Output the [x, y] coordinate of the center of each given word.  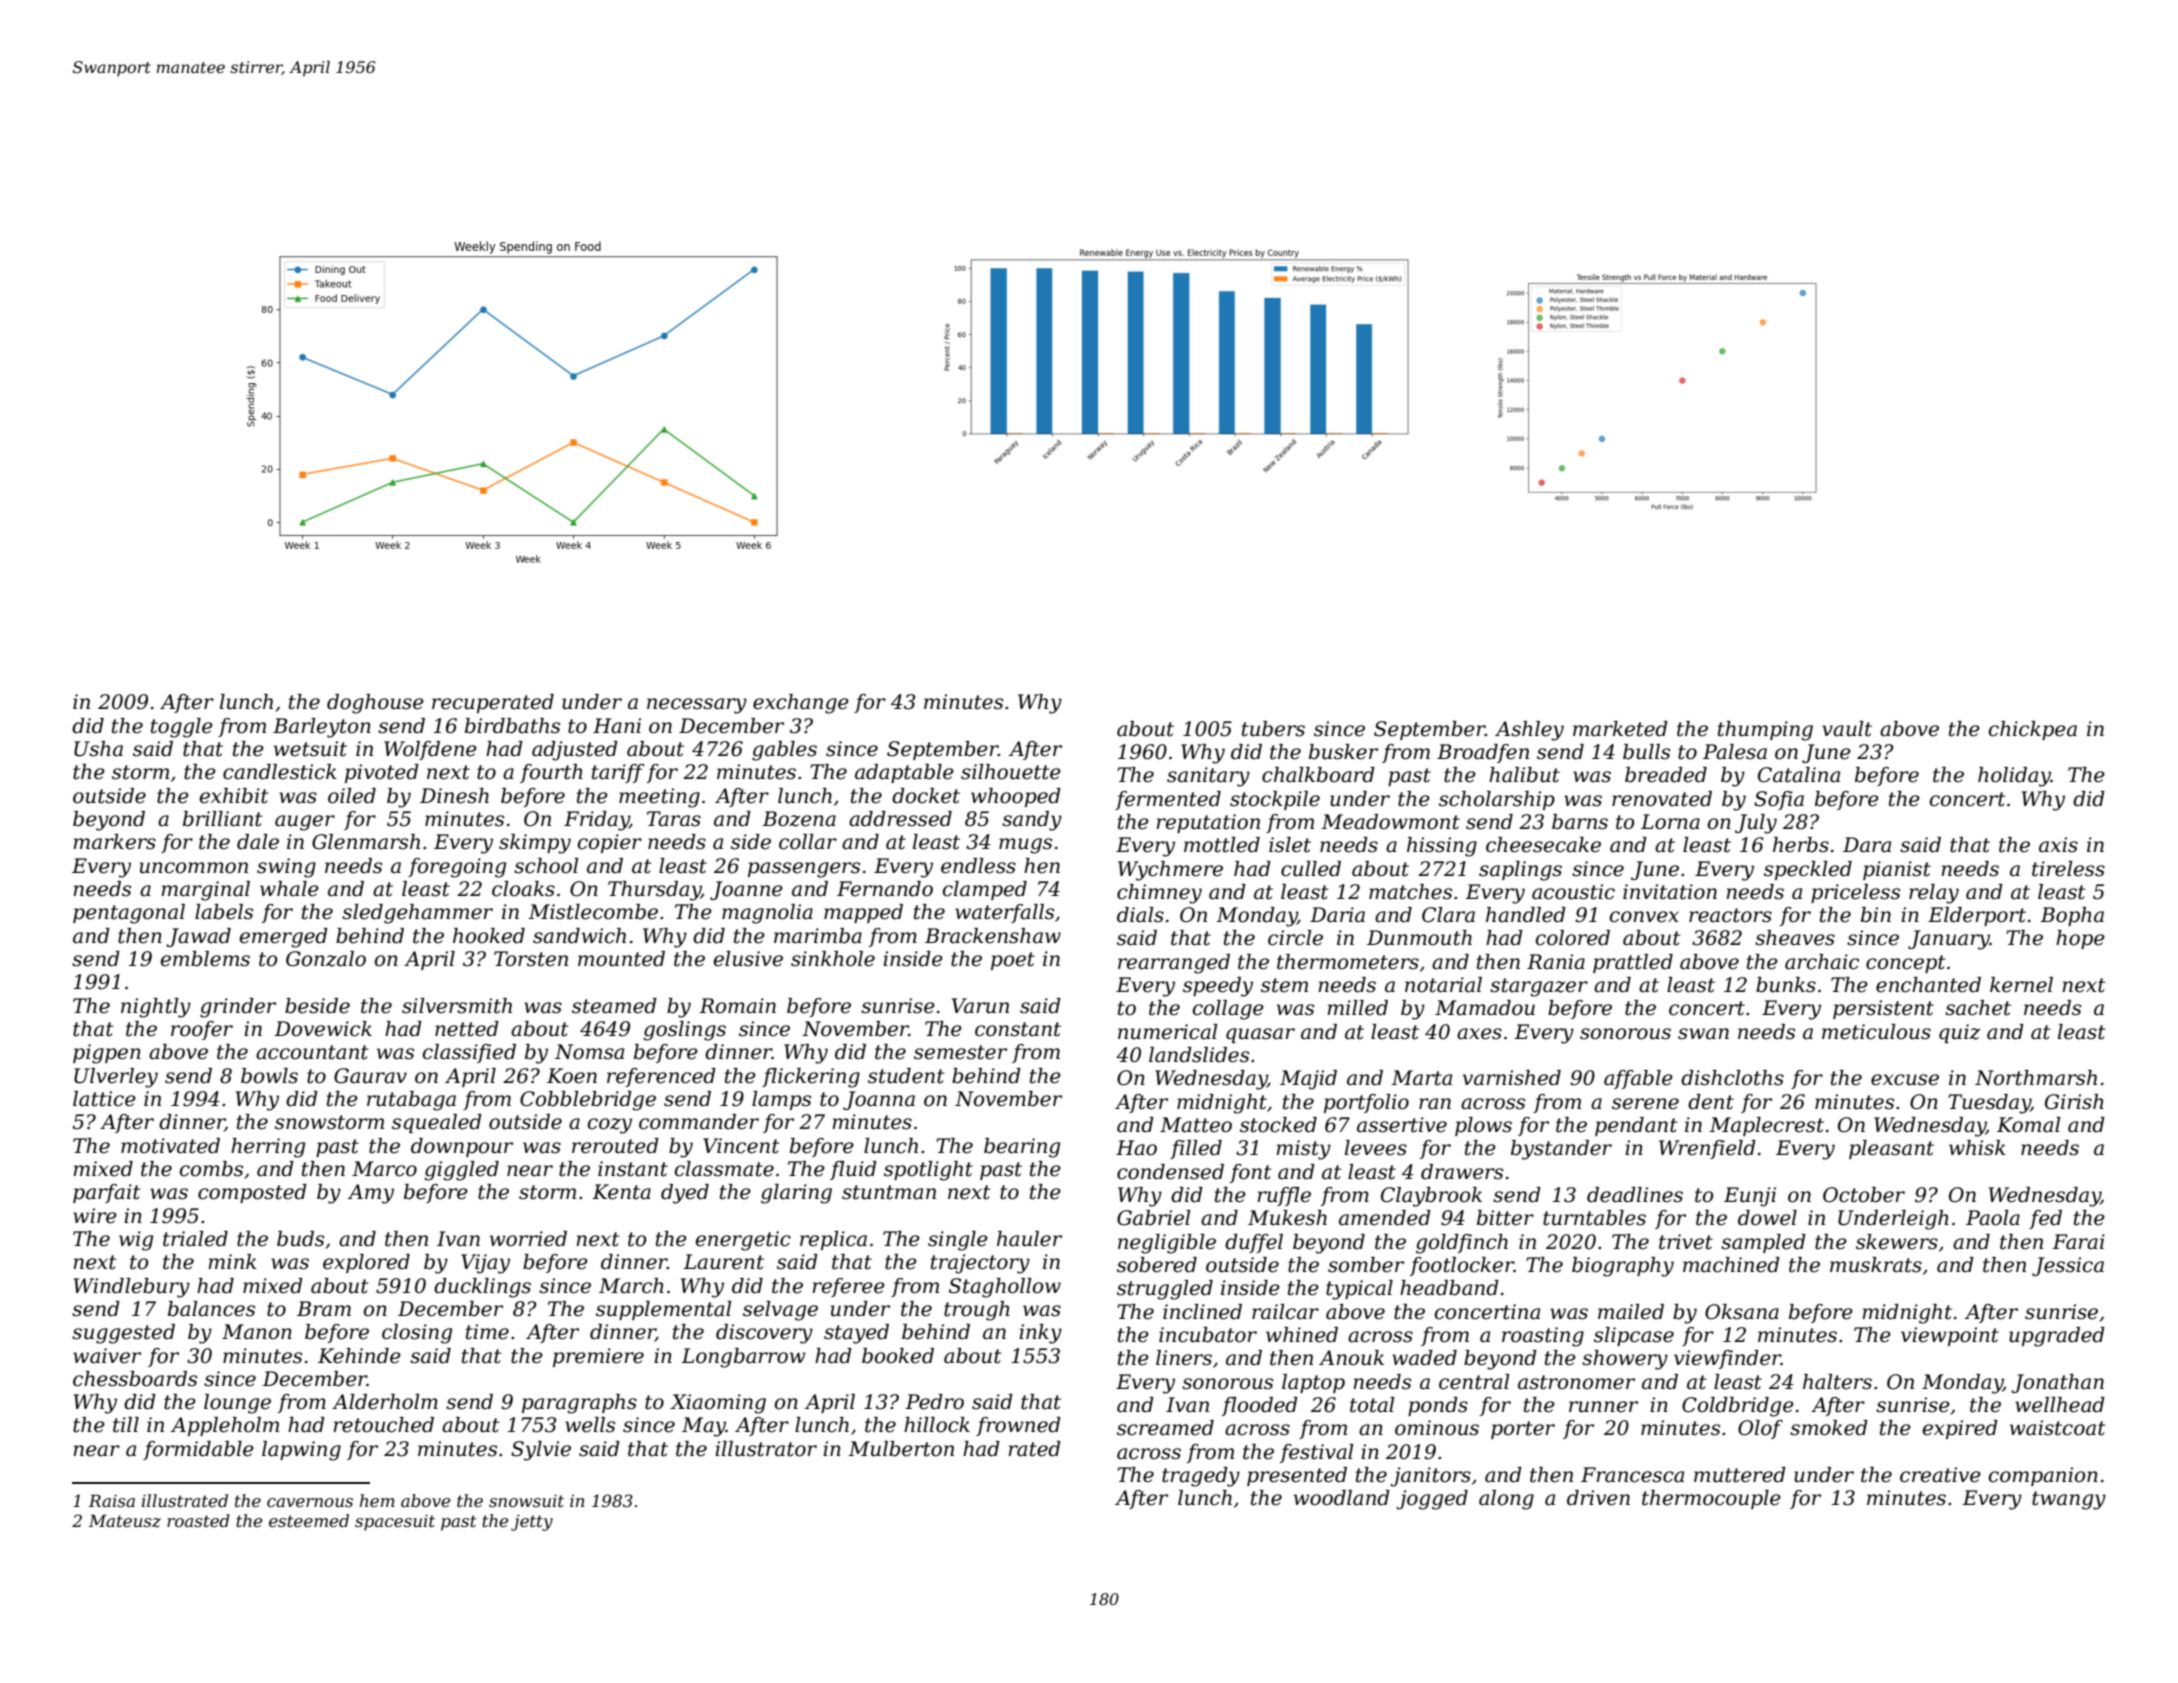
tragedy [1201, 1477]
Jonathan [2057, 1383]
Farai [2078, 1242]
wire [95, 1216]
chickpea [2033, 730]
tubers [1273, 729]
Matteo [1196, 1125]
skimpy [535, 844]
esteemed [309, 1520]
